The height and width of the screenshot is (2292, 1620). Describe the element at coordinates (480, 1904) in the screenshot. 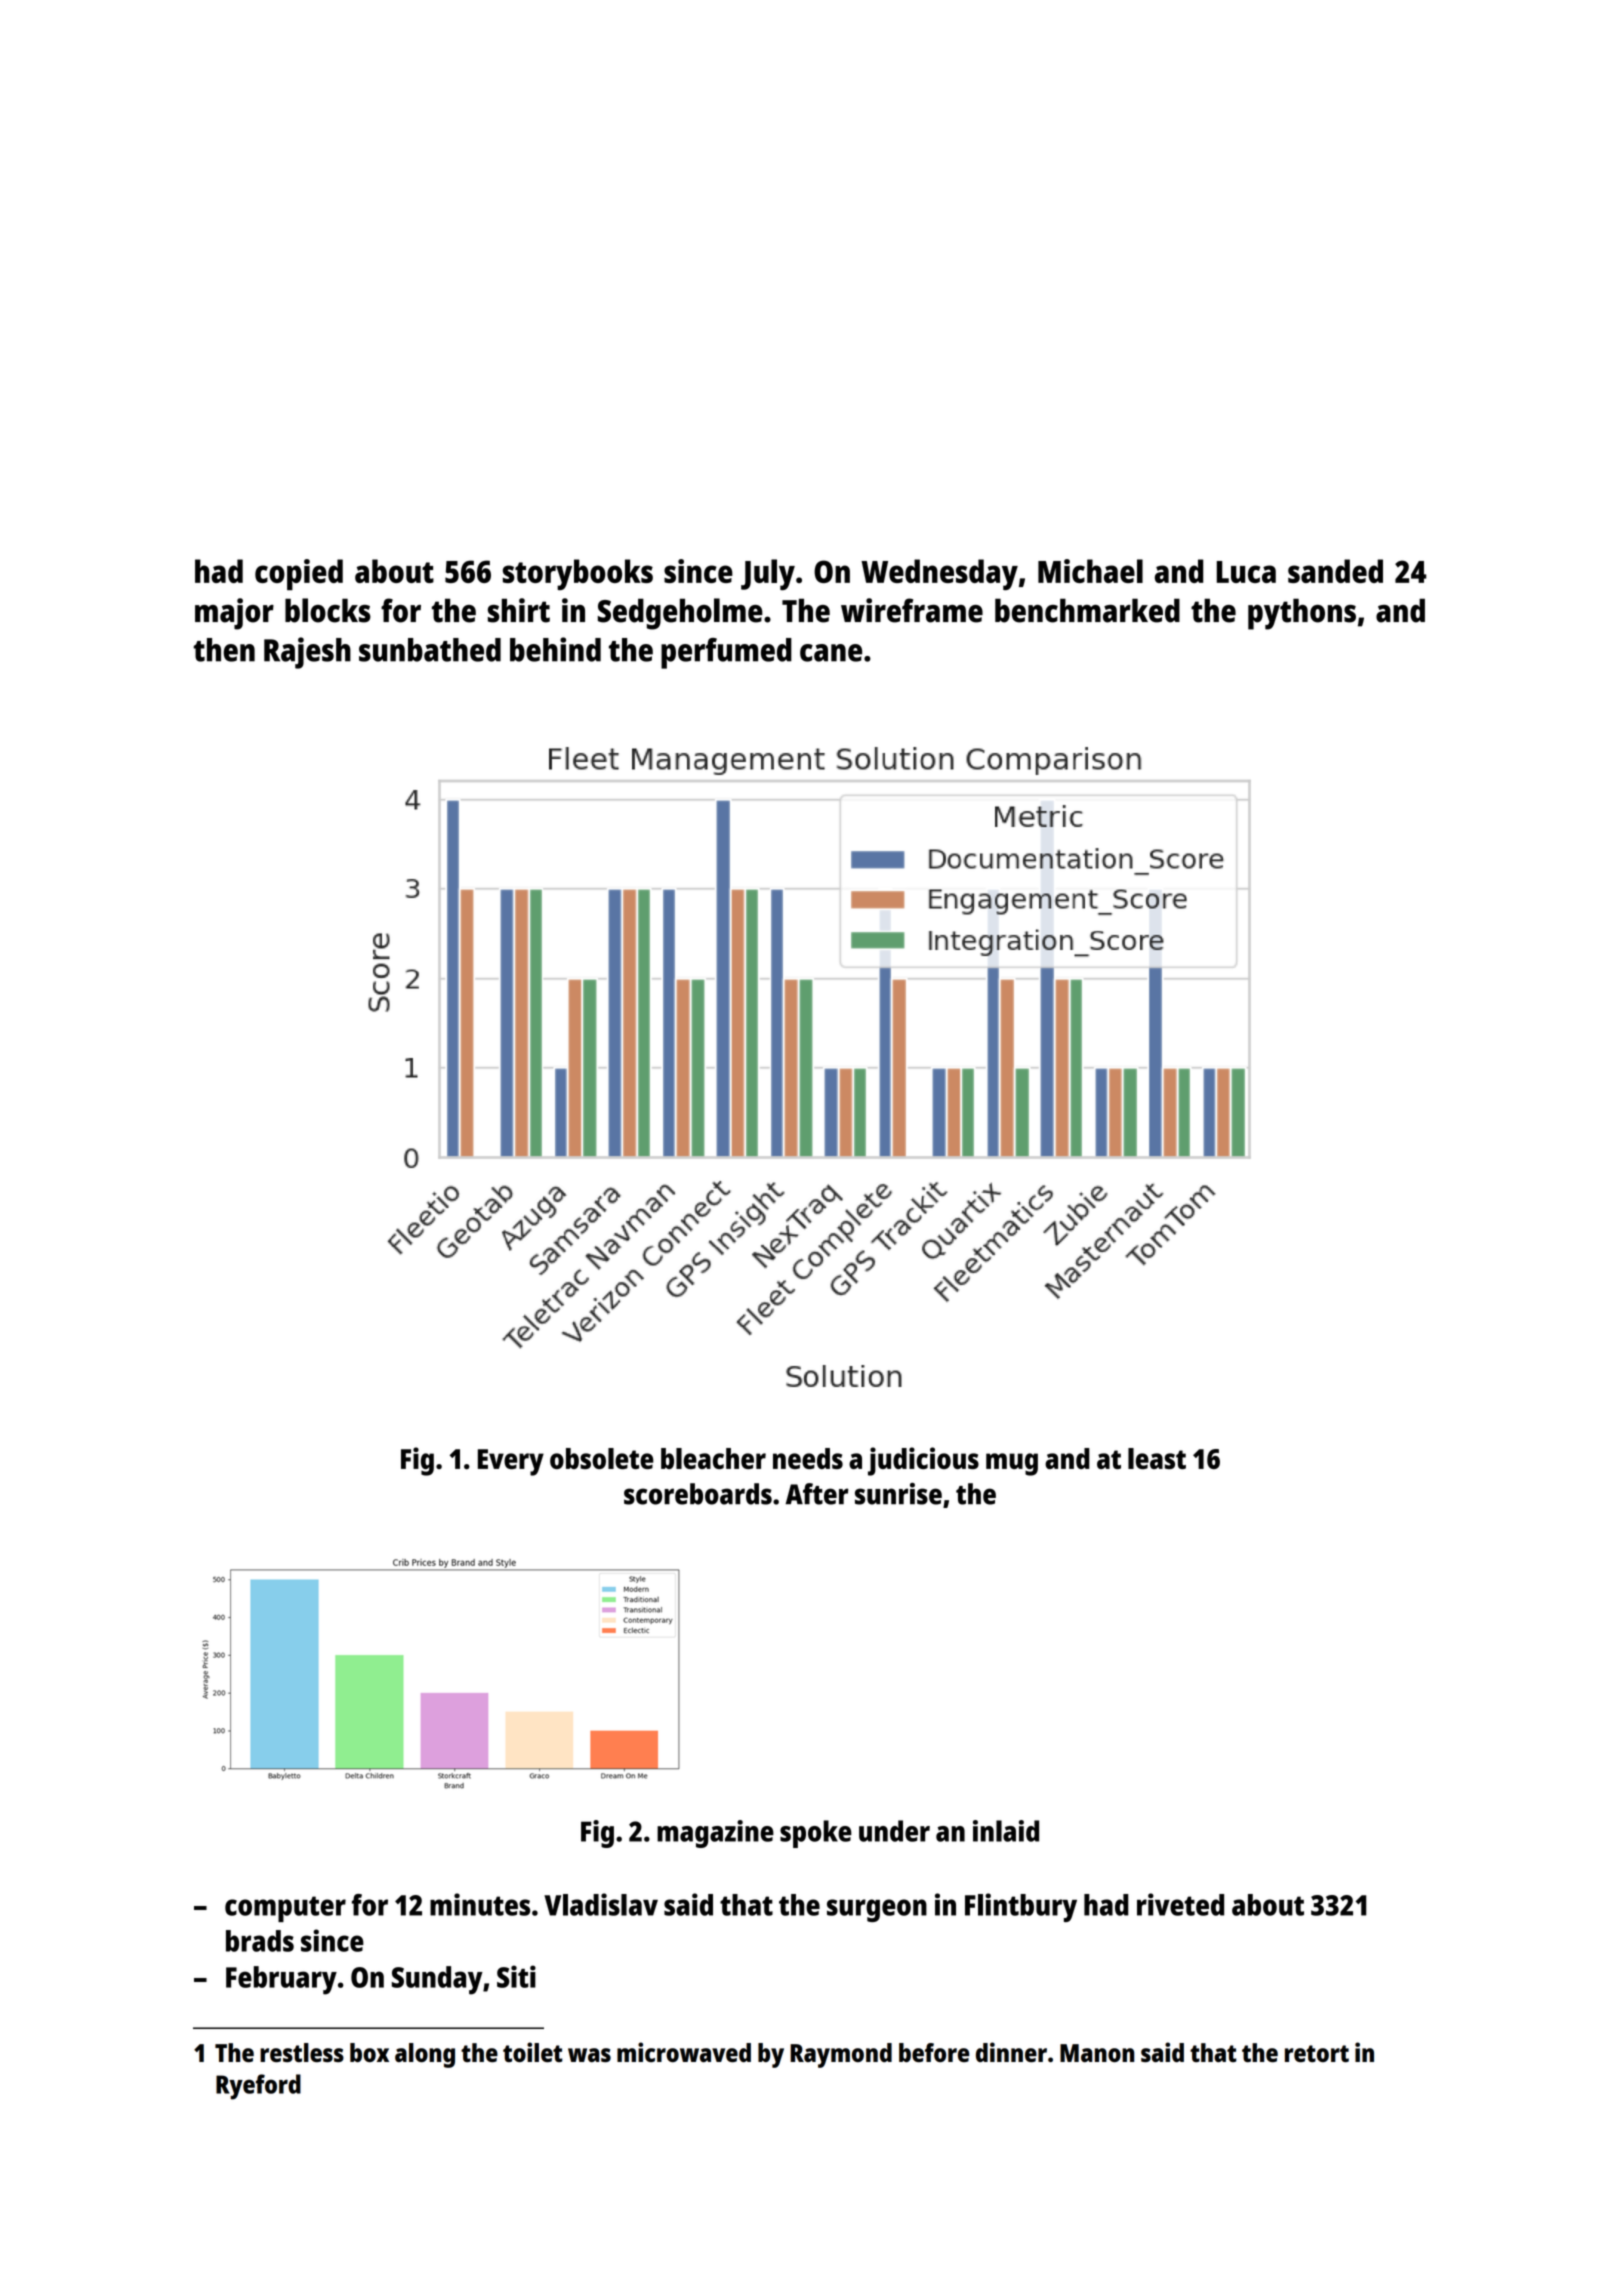

I see `minutes` at that location.
